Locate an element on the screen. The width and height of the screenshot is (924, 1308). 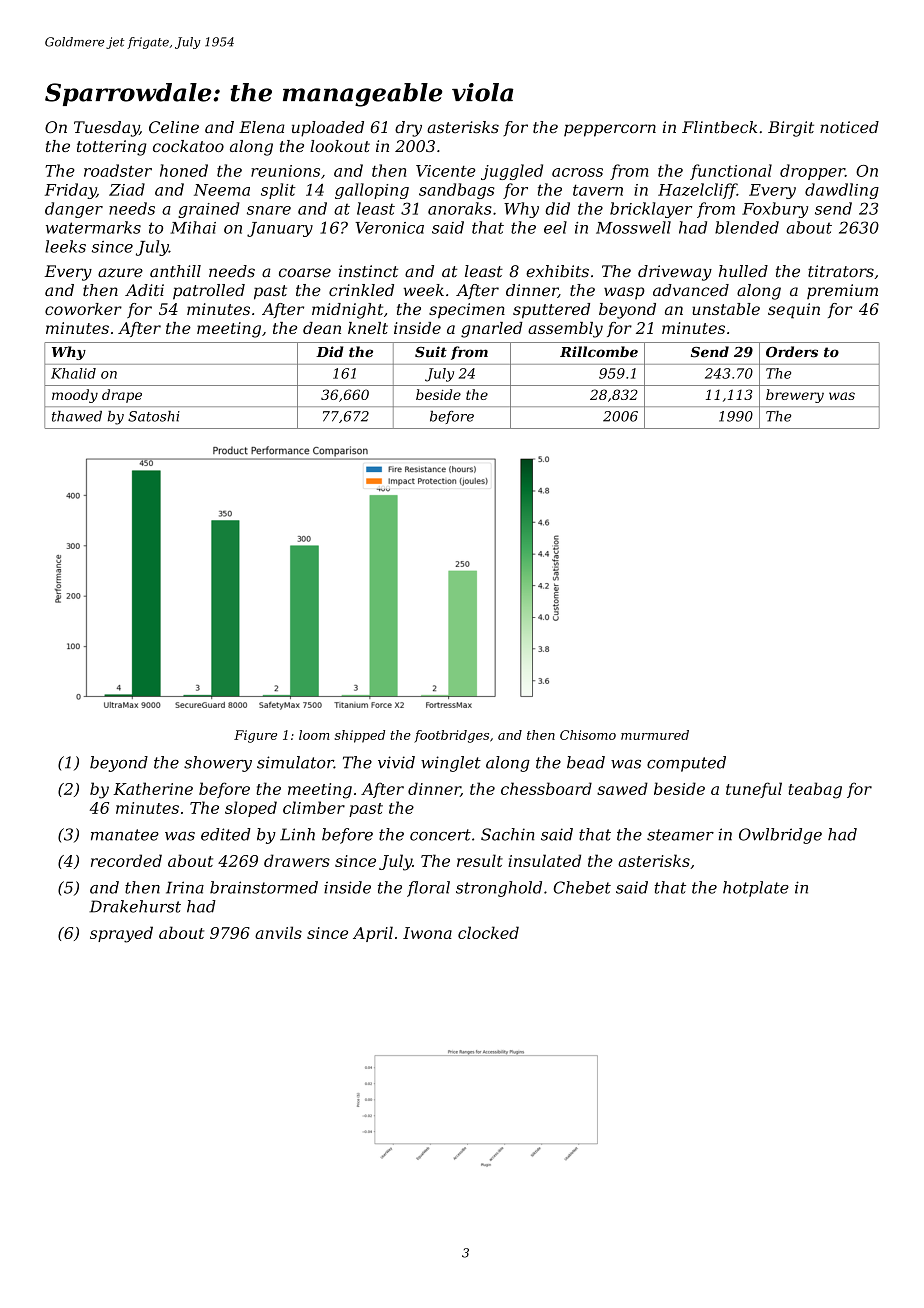
Satoshi is located at coordinates (154, 416).
